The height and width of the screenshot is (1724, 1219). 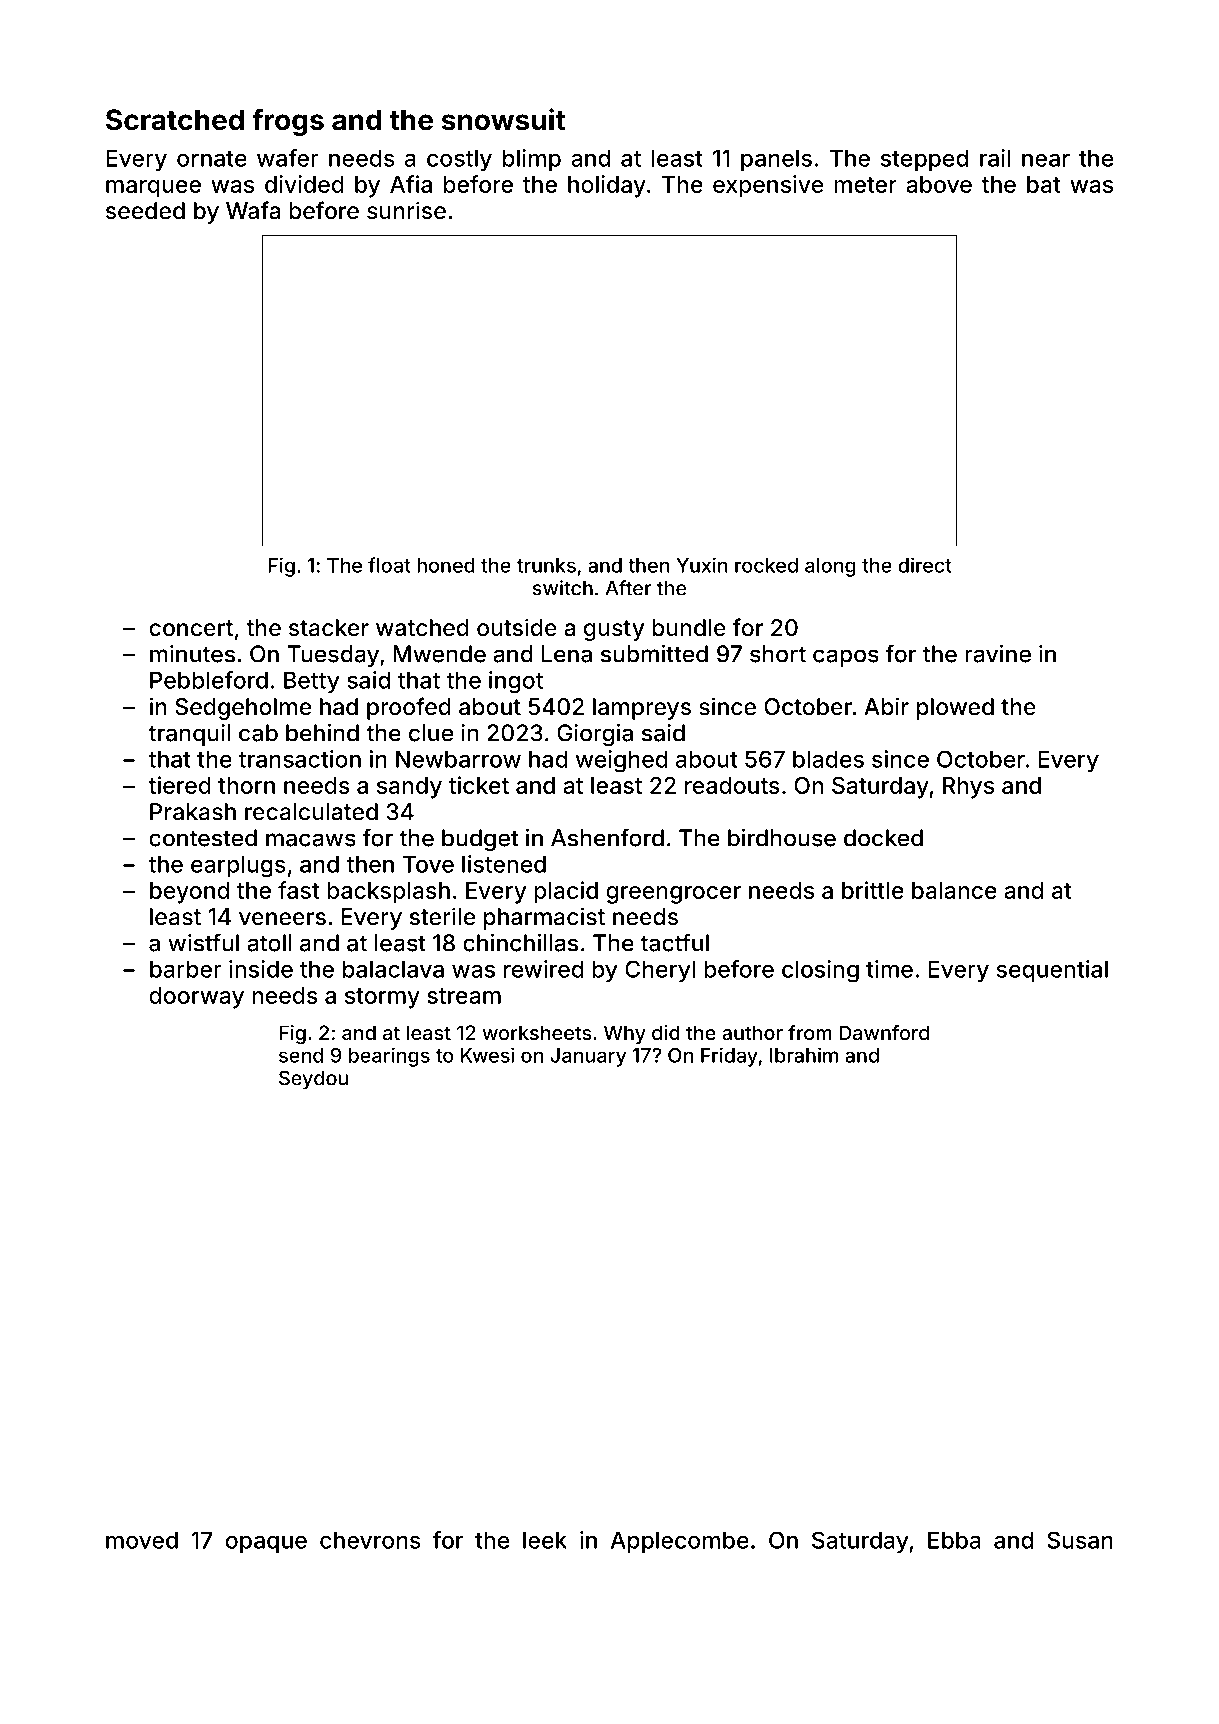 What do you see at coordinates (729, 1057) in the screenshot?
I see `Friday` at bounding box center [729, 1057].
